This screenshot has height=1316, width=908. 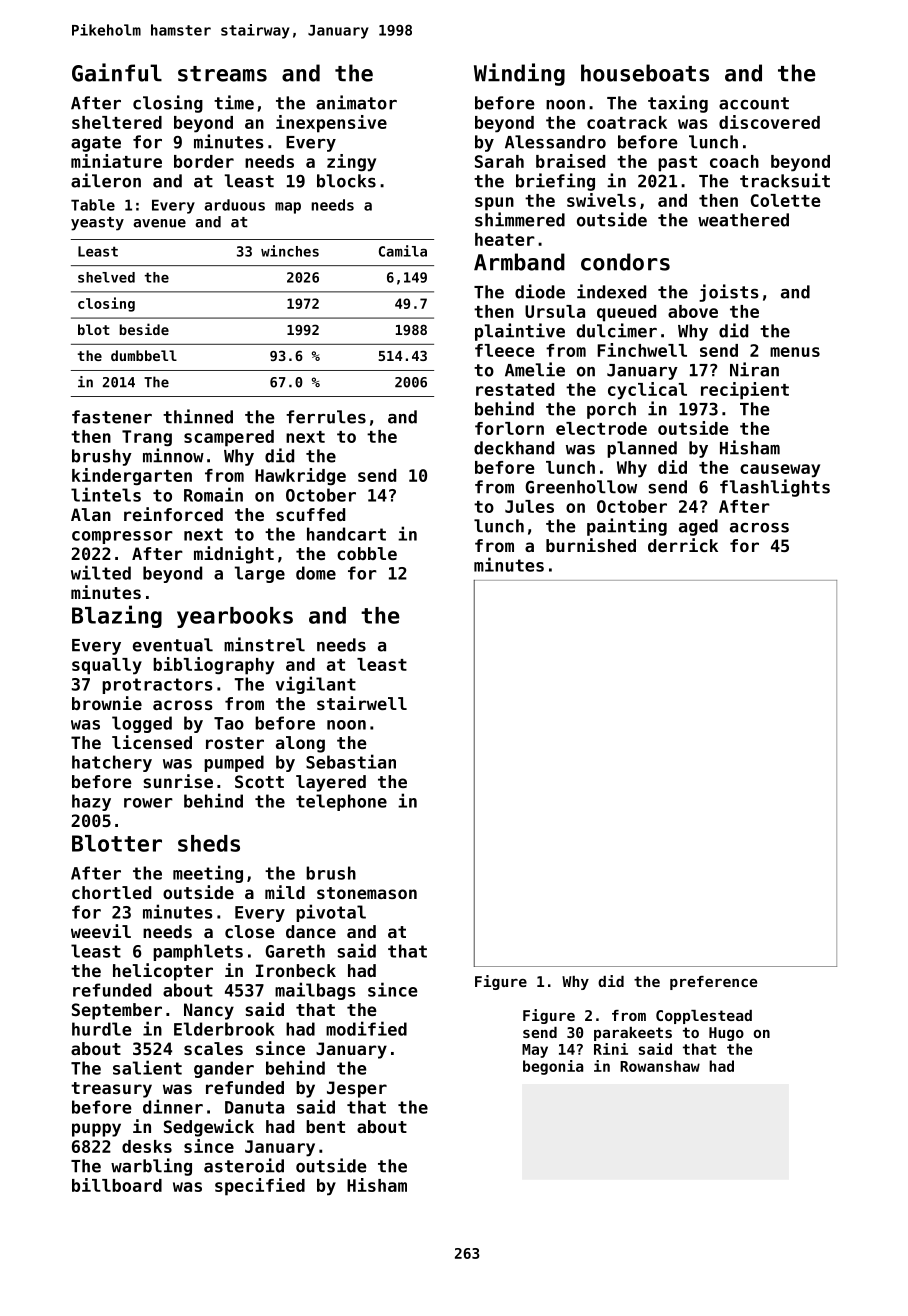 I want to click on forlorn, so click(x=509, y=428).
